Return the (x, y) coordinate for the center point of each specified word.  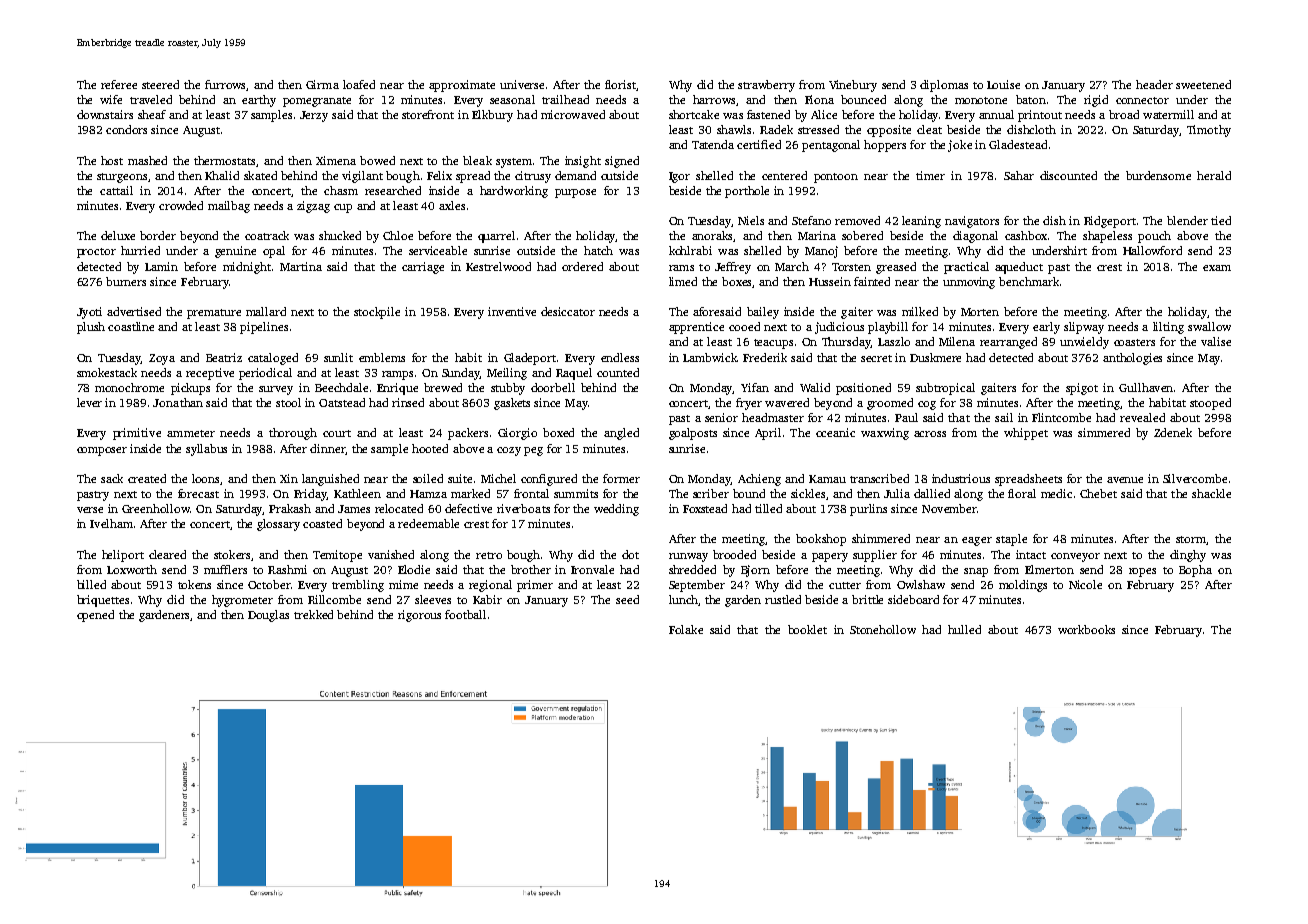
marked (470, 493)
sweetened (1203, 84)
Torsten (851, 267)
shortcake (694, 114)
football (465, 614)
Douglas (268, 616)
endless (620, 357)
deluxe (118, 235)
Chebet (1098, 493)
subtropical (945, 389)
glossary (278, 525)
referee (119, 84)
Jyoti (89, 313)
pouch (1154, 237)
